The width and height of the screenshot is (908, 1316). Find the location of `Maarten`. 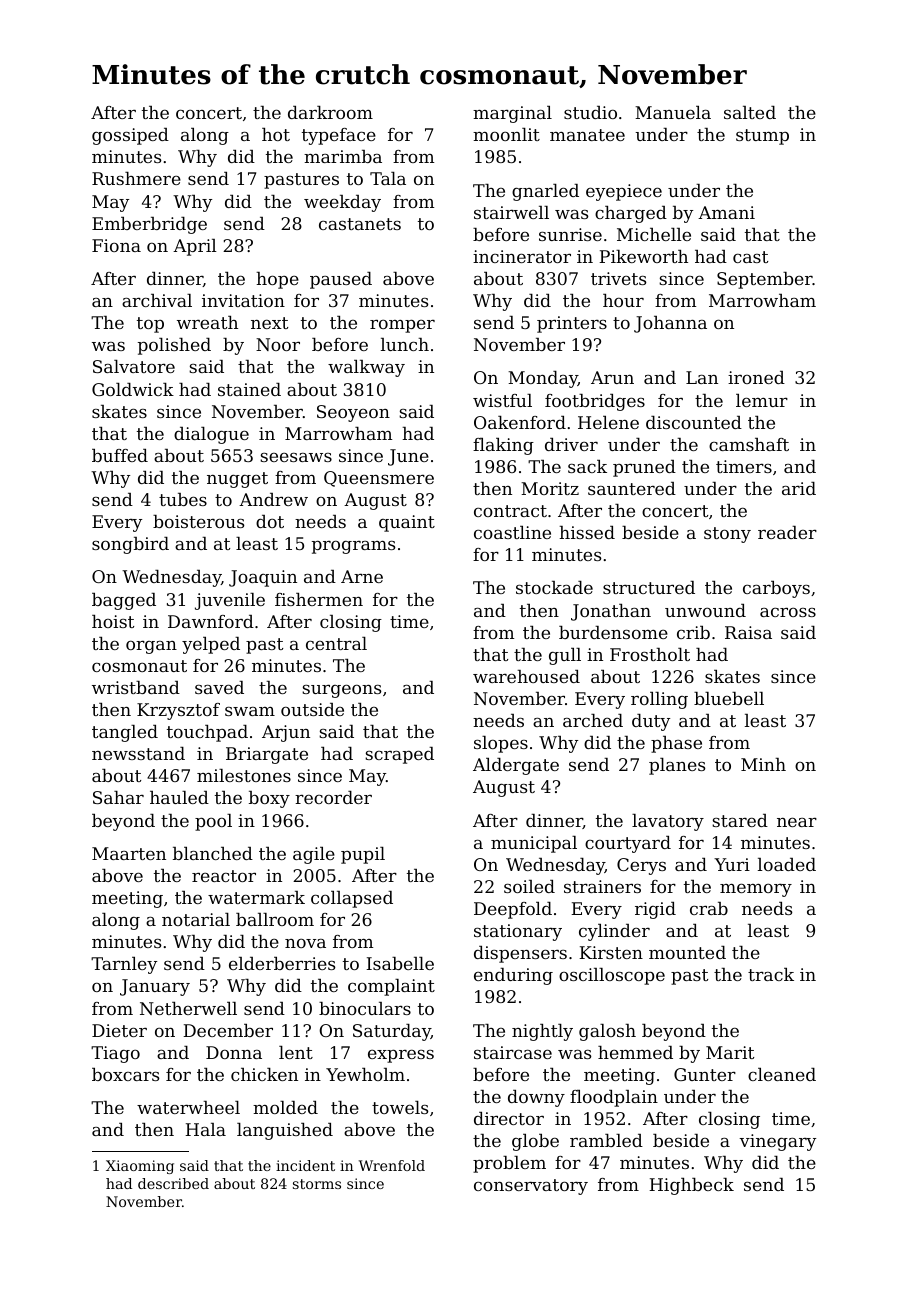

Maarten is located at coordinates (129, 853).
